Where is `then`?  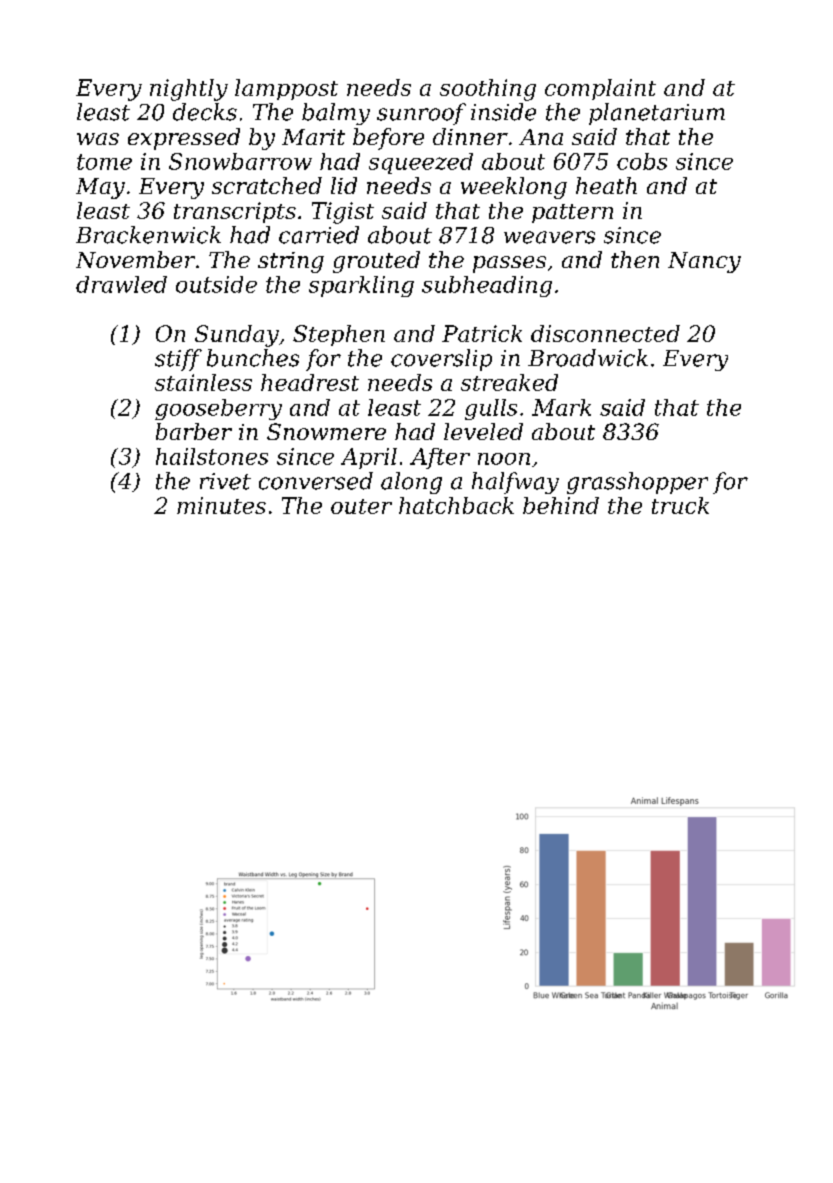 then is located at coordinates (635, 259).
